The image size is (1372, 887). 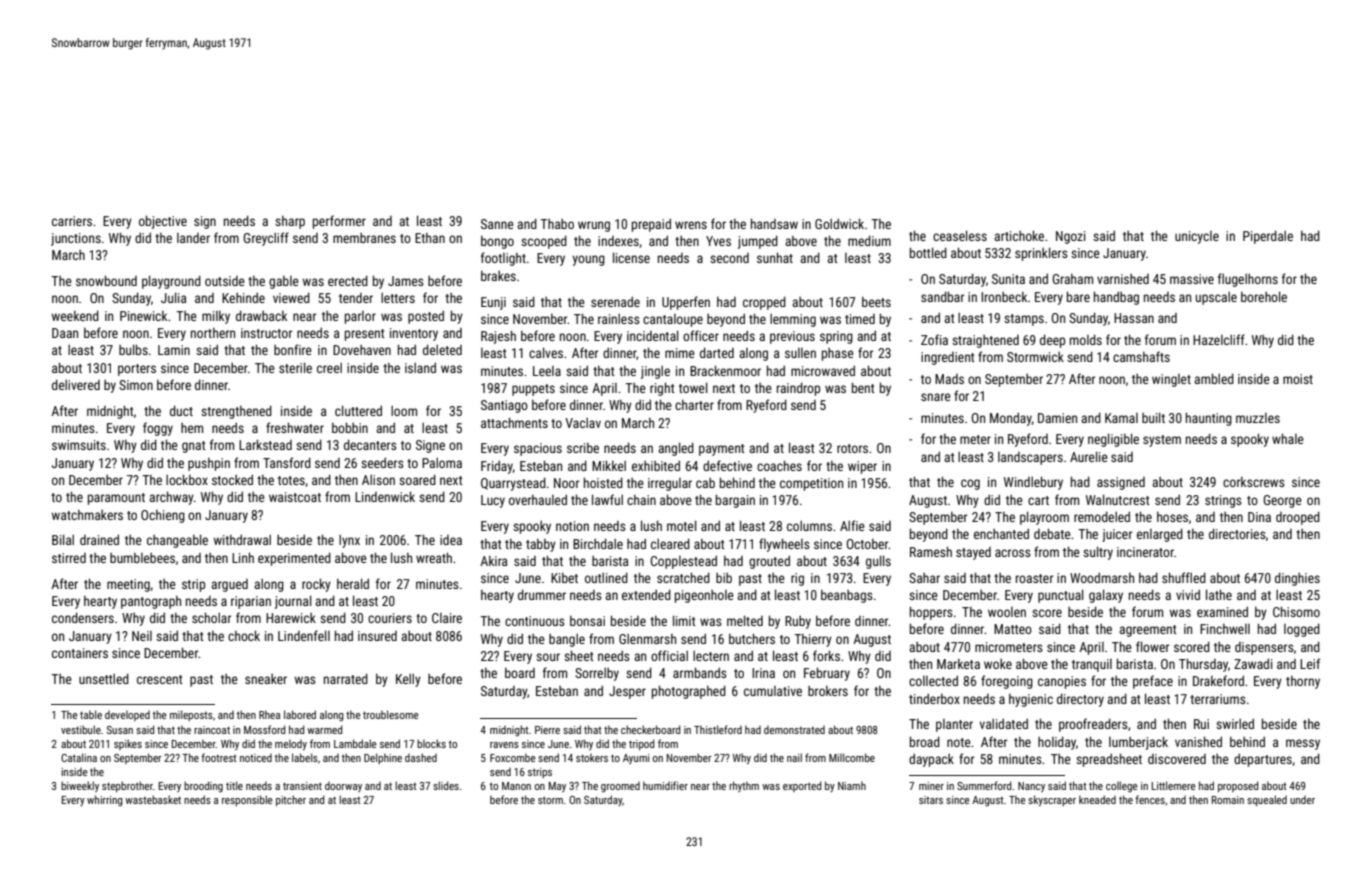 What do you see at coordinates (350, 427) in the image?
I see `bobbin` at bounding box center [350, 427].
